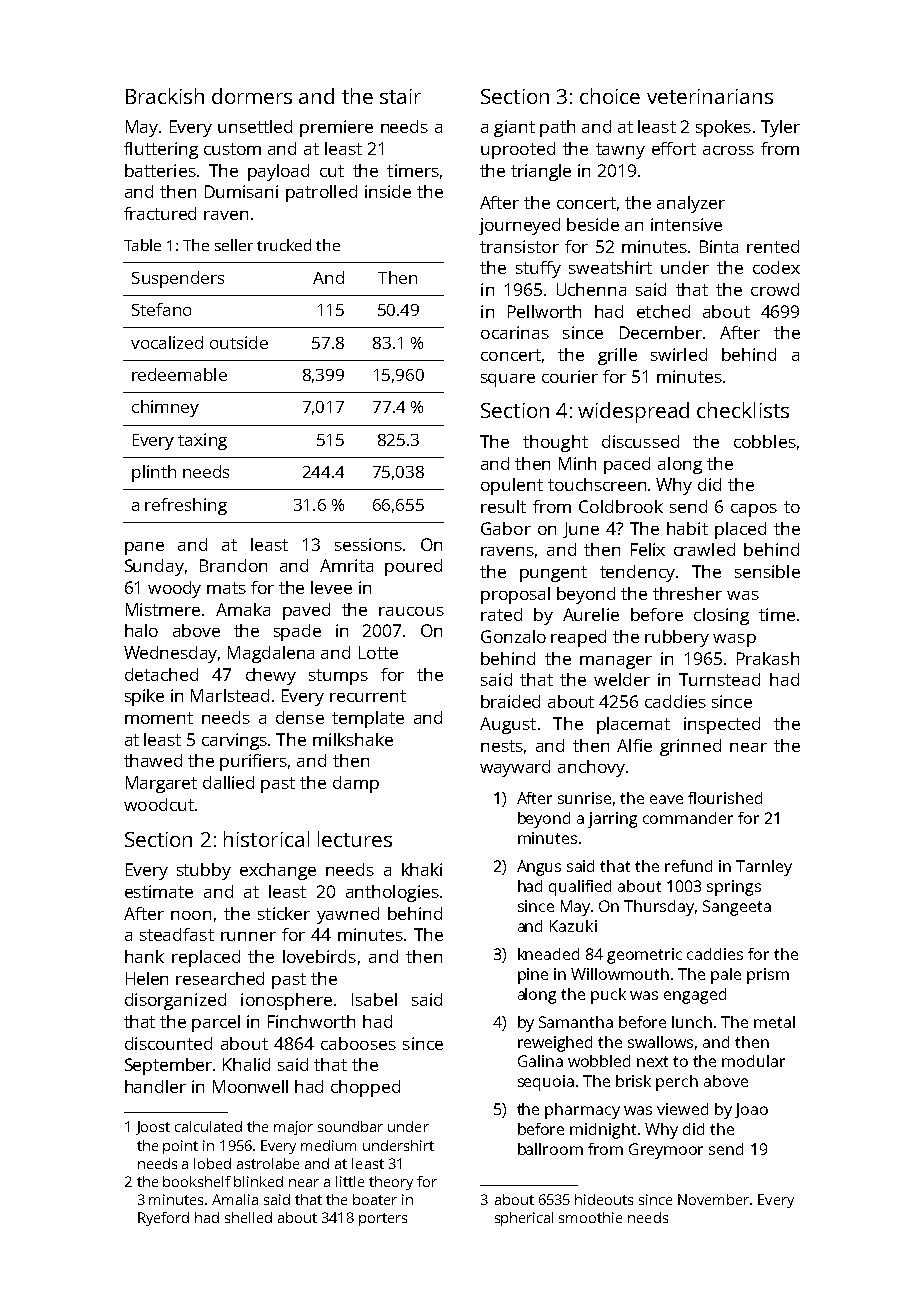 The width and height of the document is (924, 1308). I want to click on path, so click(557, 128).
